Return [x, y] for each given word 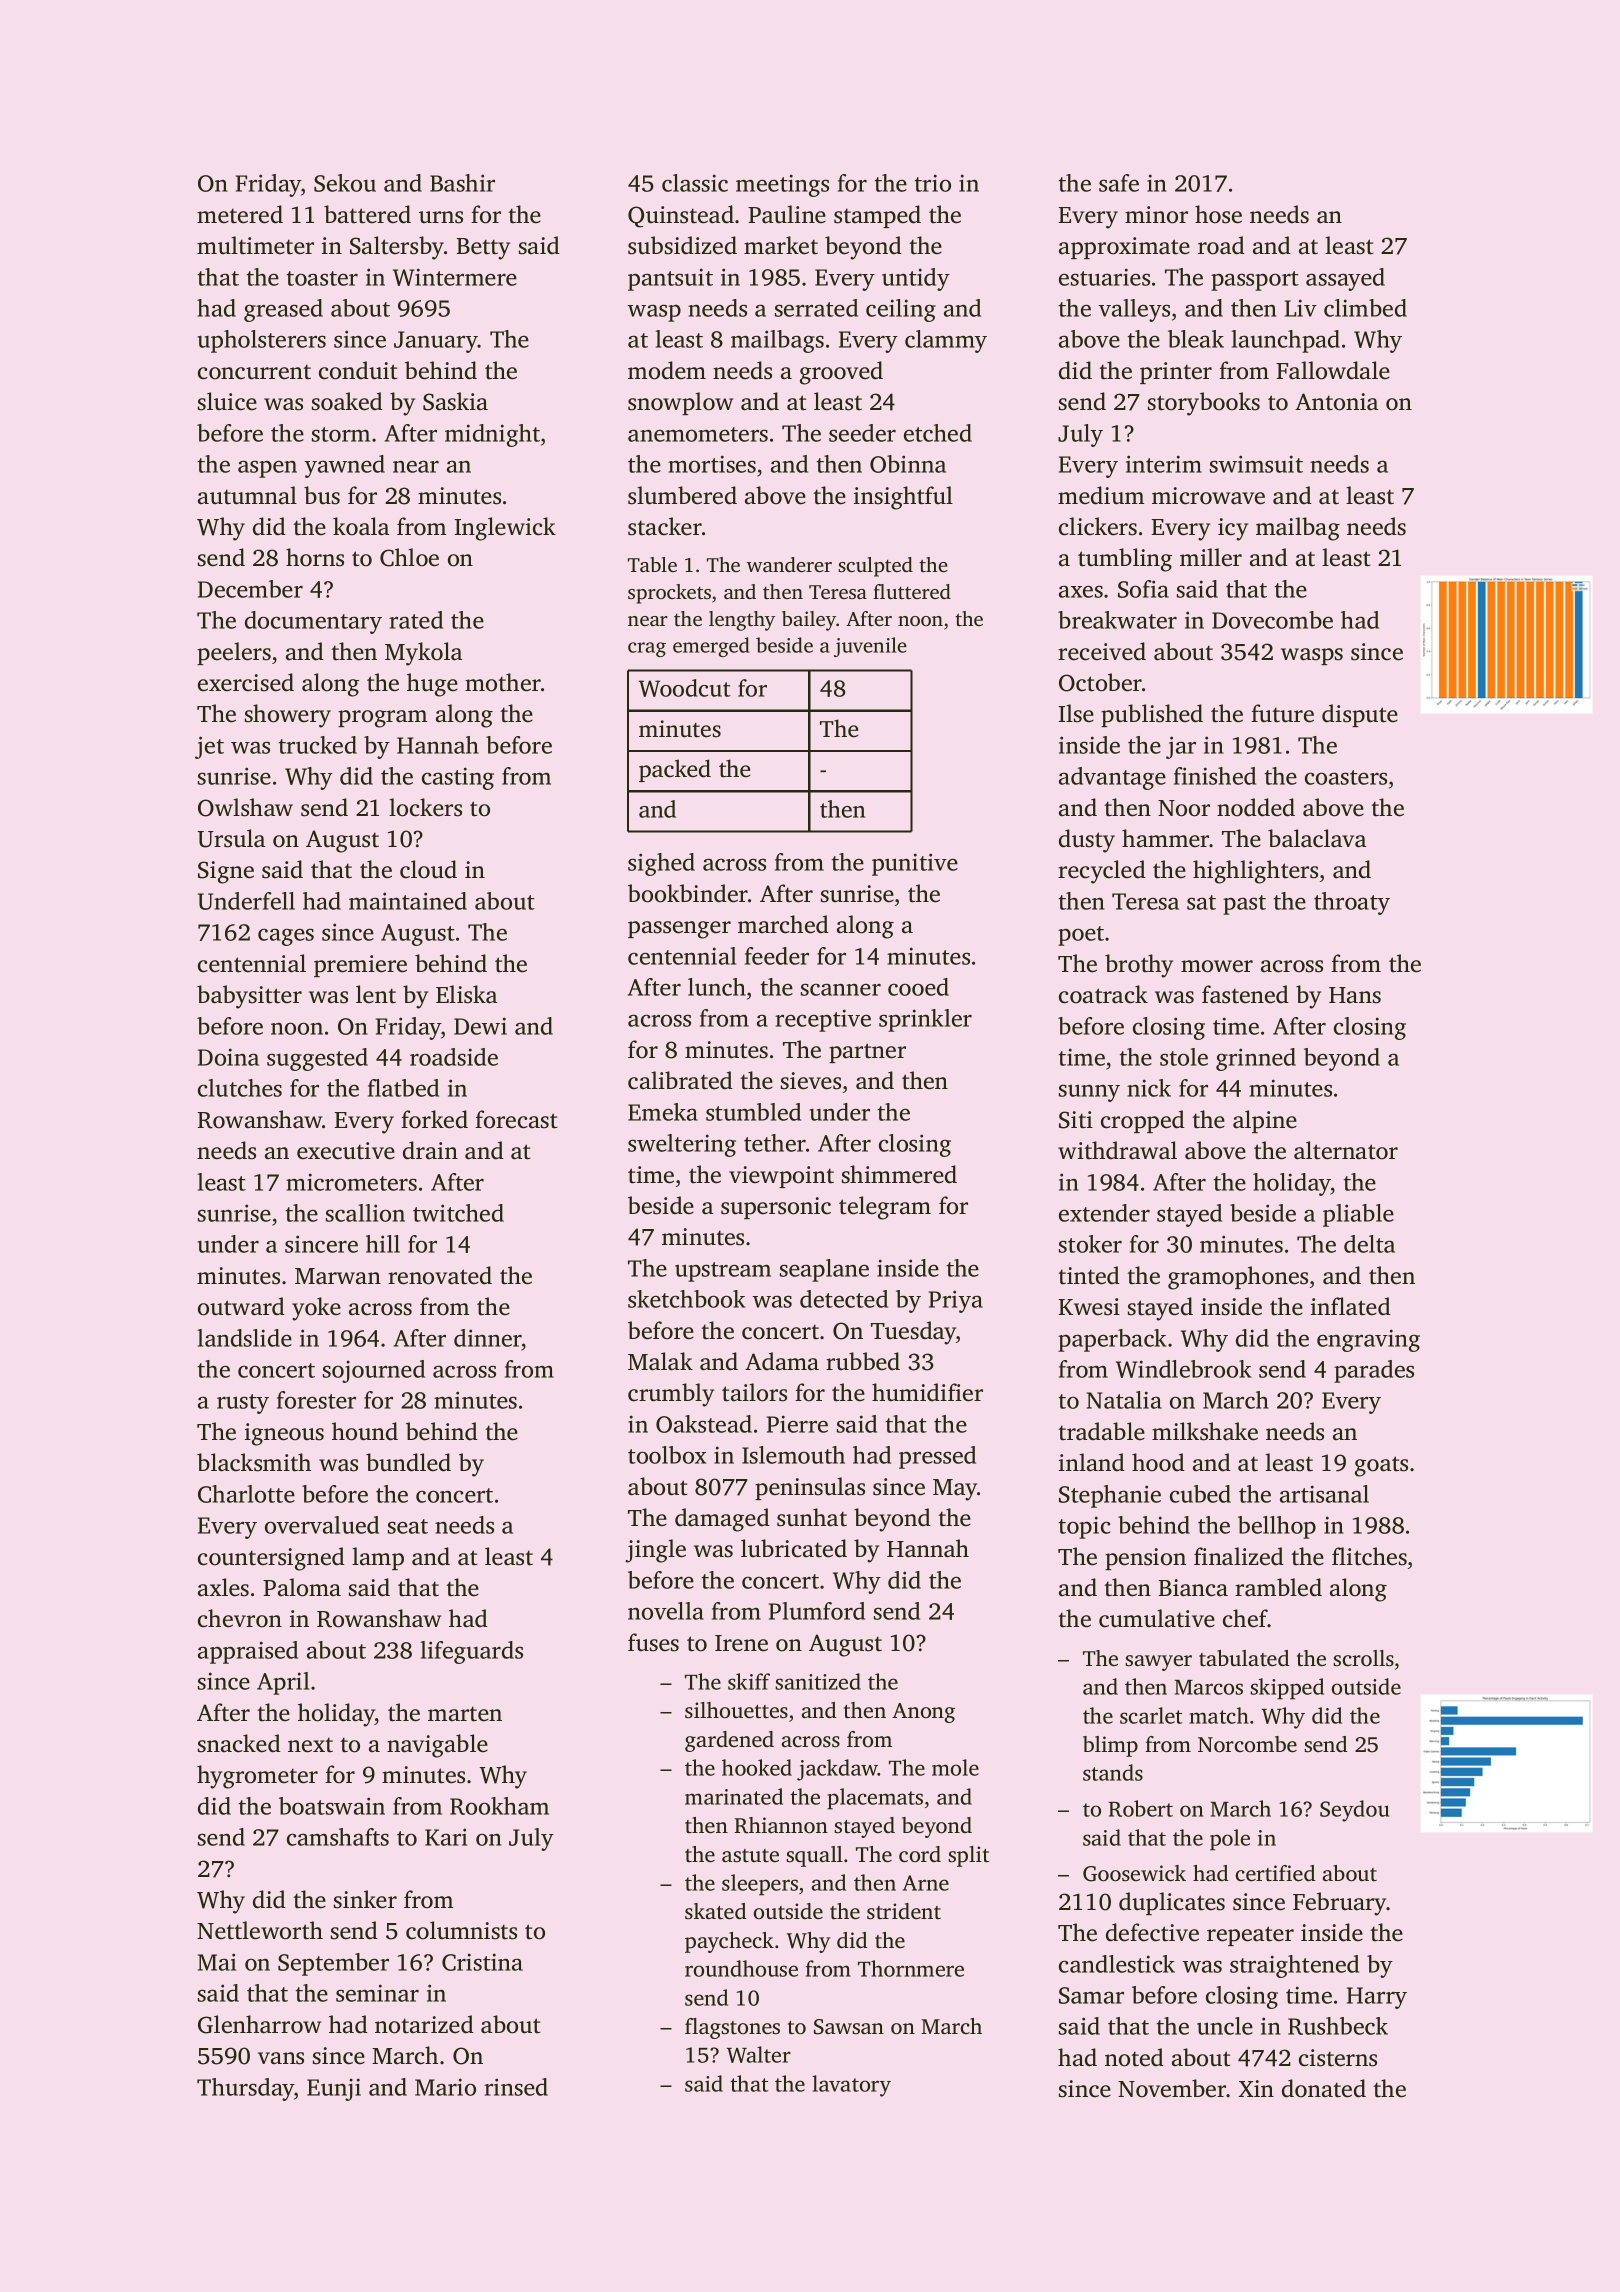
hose [1218, 214]
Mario [445, 2087]
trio [933, 183]
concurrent [254, 372]
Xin [1256, 2088]
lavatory [851, 2086]
